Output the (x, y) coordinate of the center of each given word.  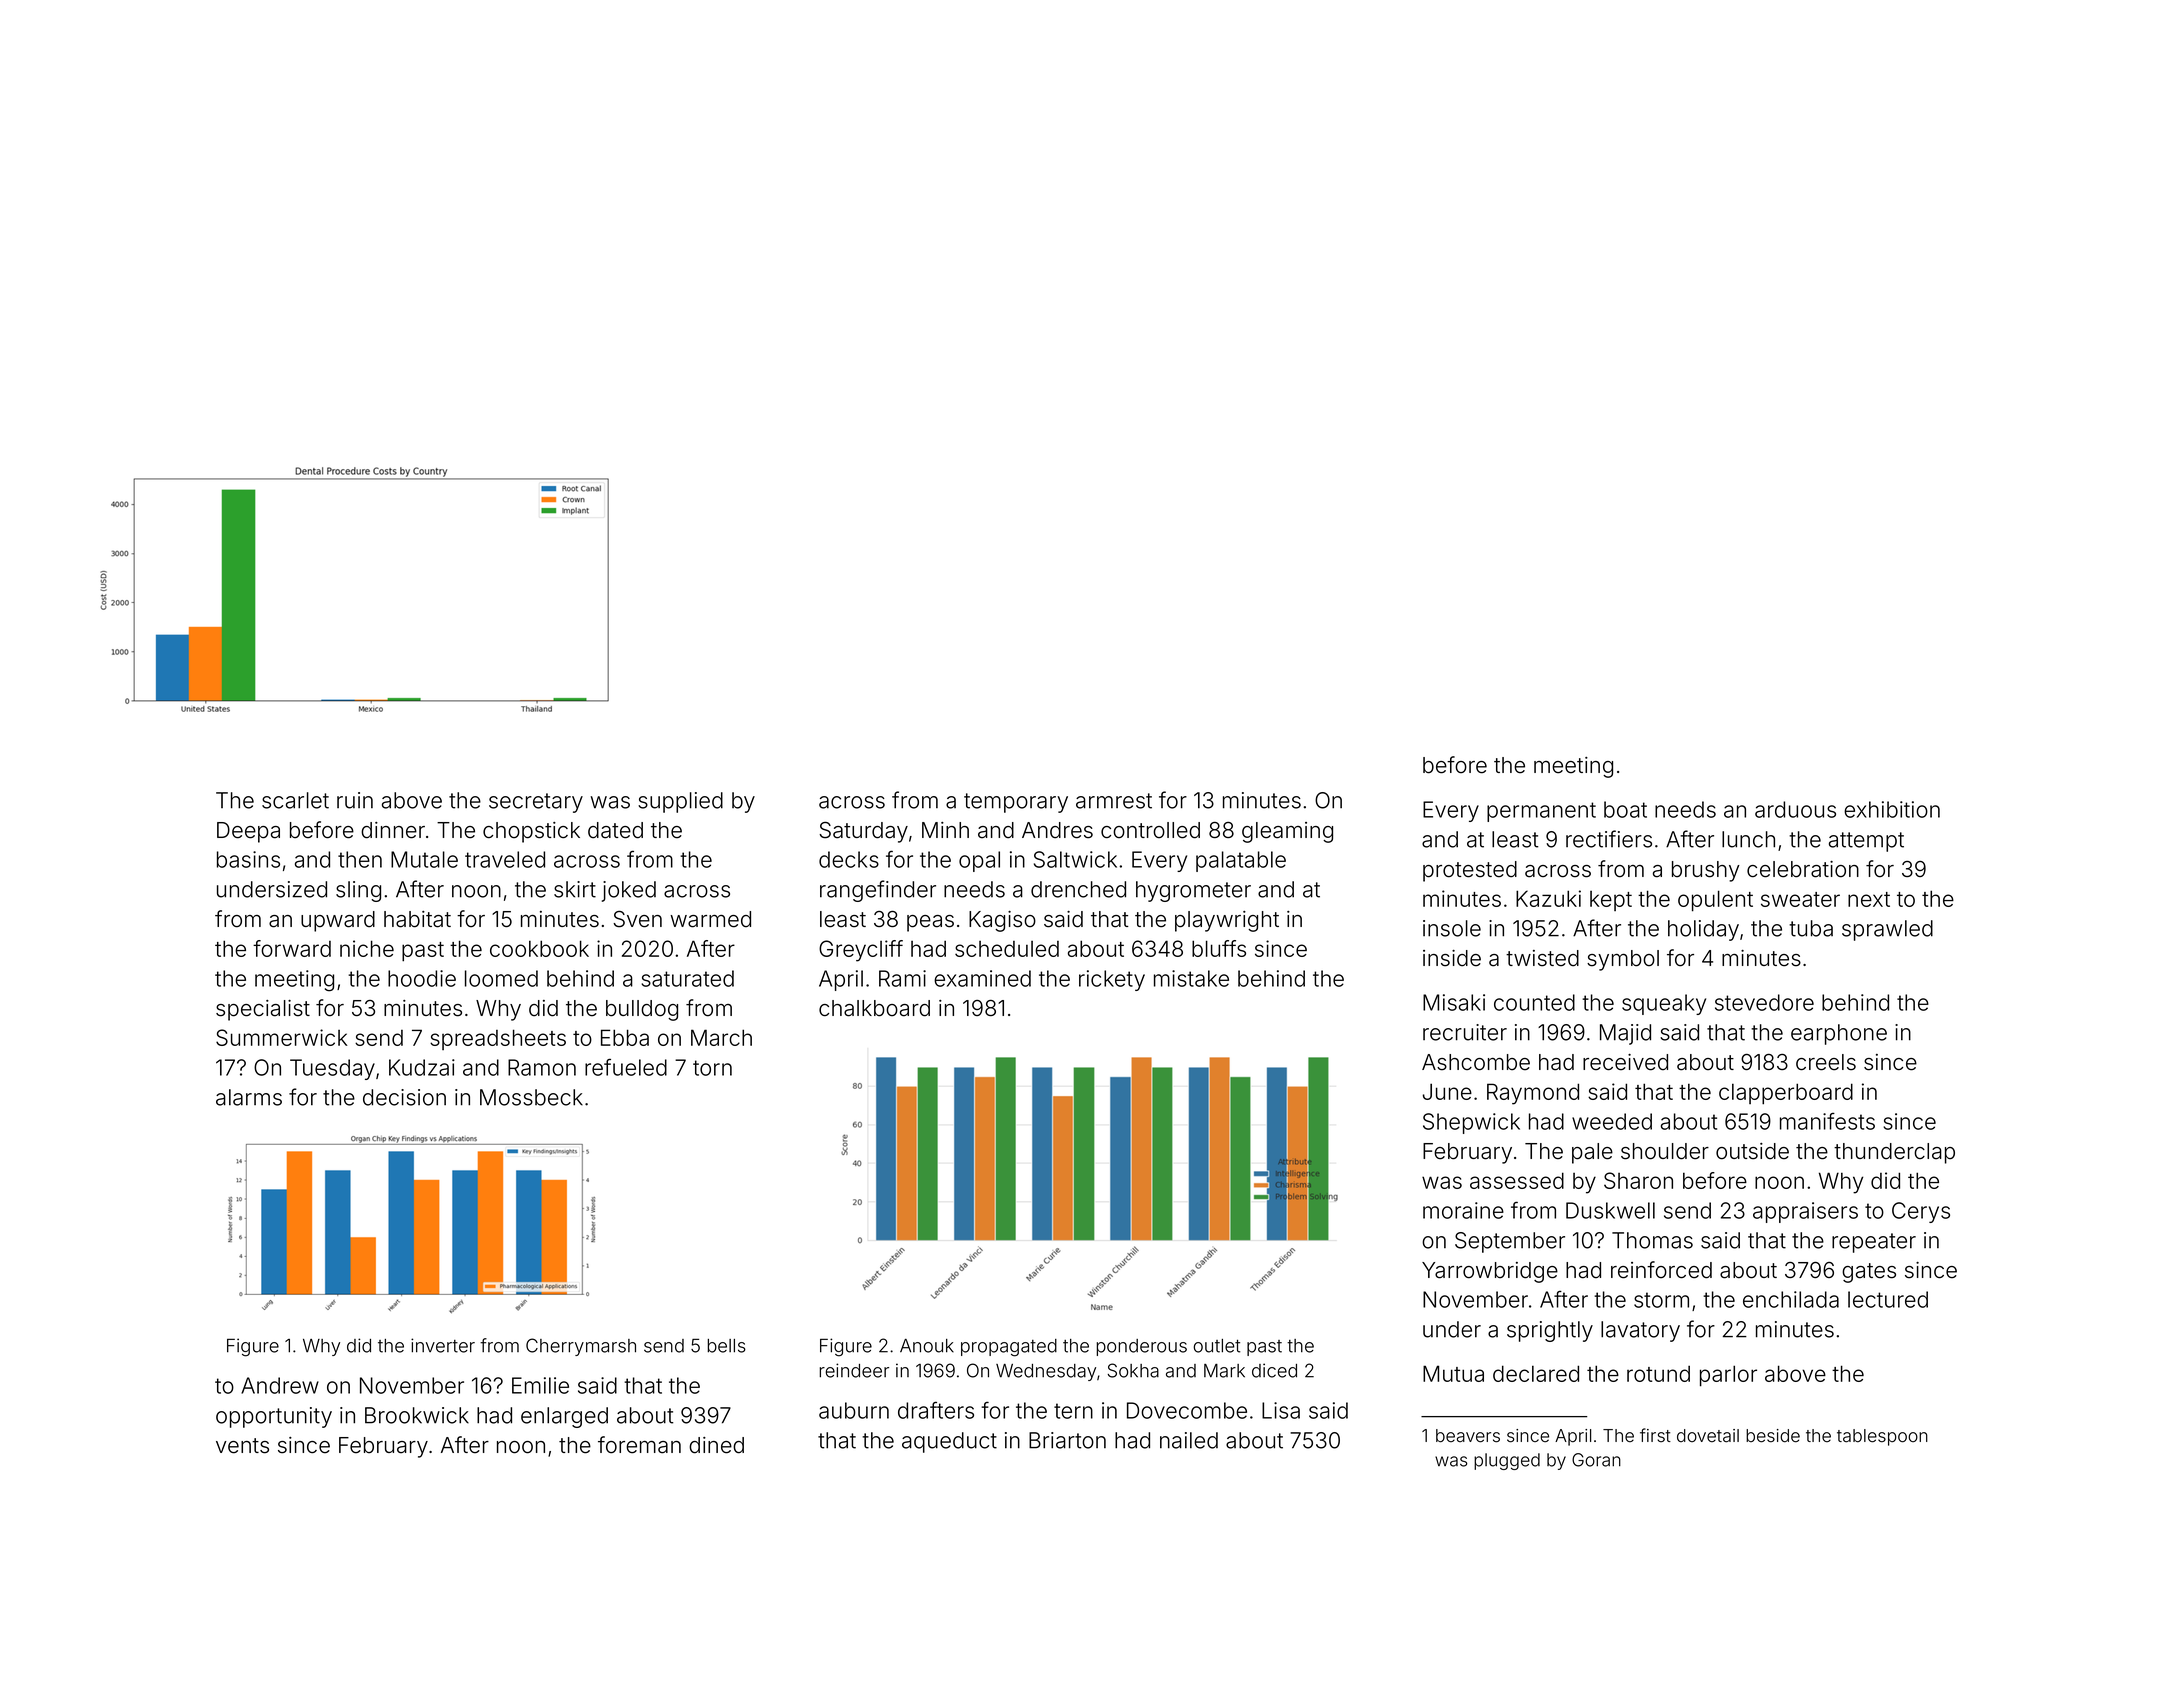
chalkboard (874, 1008)
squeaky (1664, 1004)
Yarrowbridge (1490, 1272)
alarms (249, 1097)
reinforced (1661, 1270)
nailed (1189, 1440)
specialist (263, 1010)
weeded (1612, 1121)
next (1869, 899)
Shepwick (1471, 1123)
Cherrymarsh (581, 1347)
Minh (945, 830)
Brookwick (417, 1415)
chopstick (531, 832)
